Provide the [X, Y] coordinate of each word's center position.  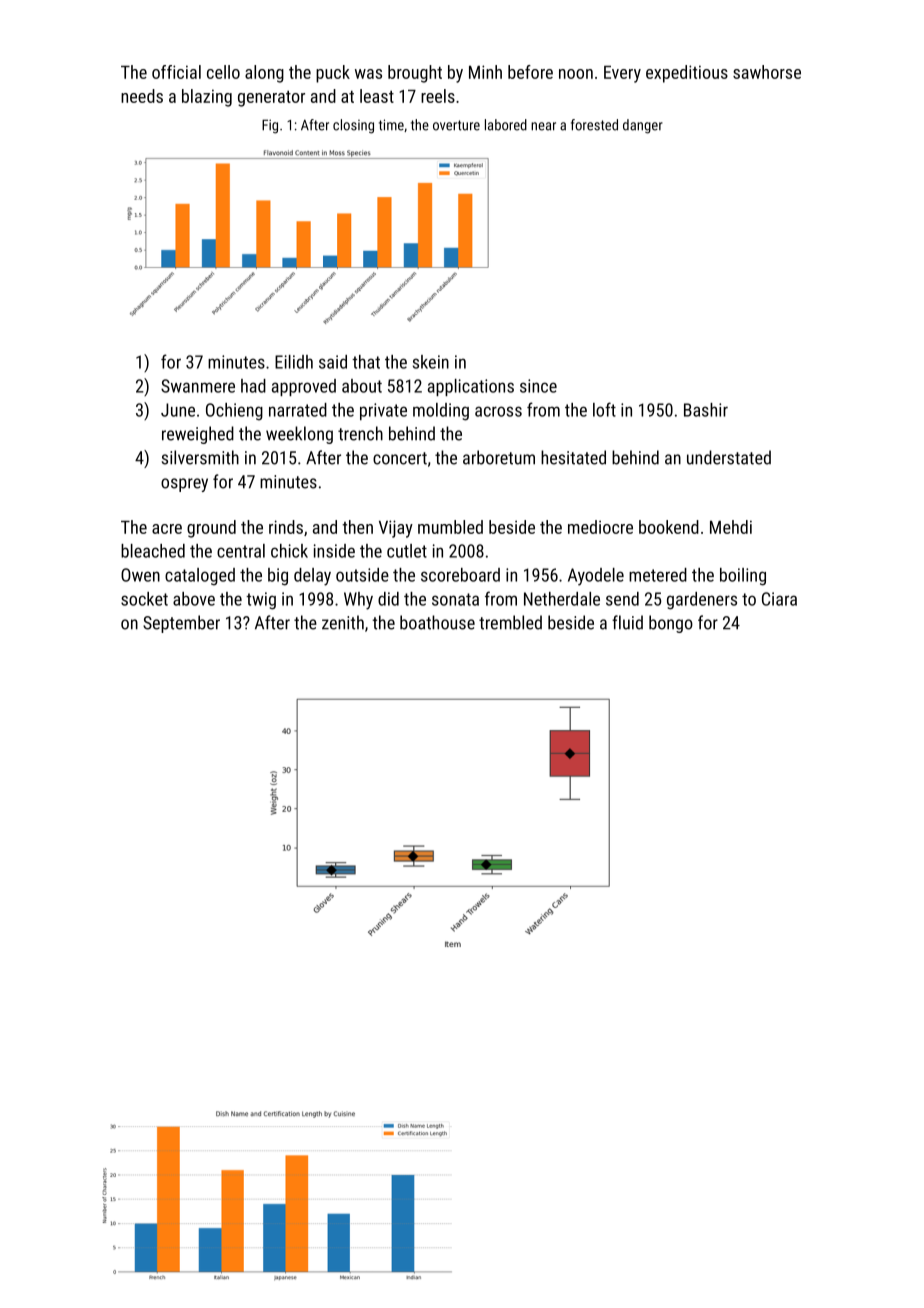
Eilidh [294, 362]
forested [594, 125]
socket [144, 599]
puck [333, 74]
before [530, 72]
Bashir [706, 410]
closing [353, 126]
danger [643, 126]
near [543, 126]
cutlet [407, 551]
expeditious [687, 74]
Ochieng [234, 412]
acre [167, 529]
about [362, 386]
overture [456, 125]
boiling [743, 577]
